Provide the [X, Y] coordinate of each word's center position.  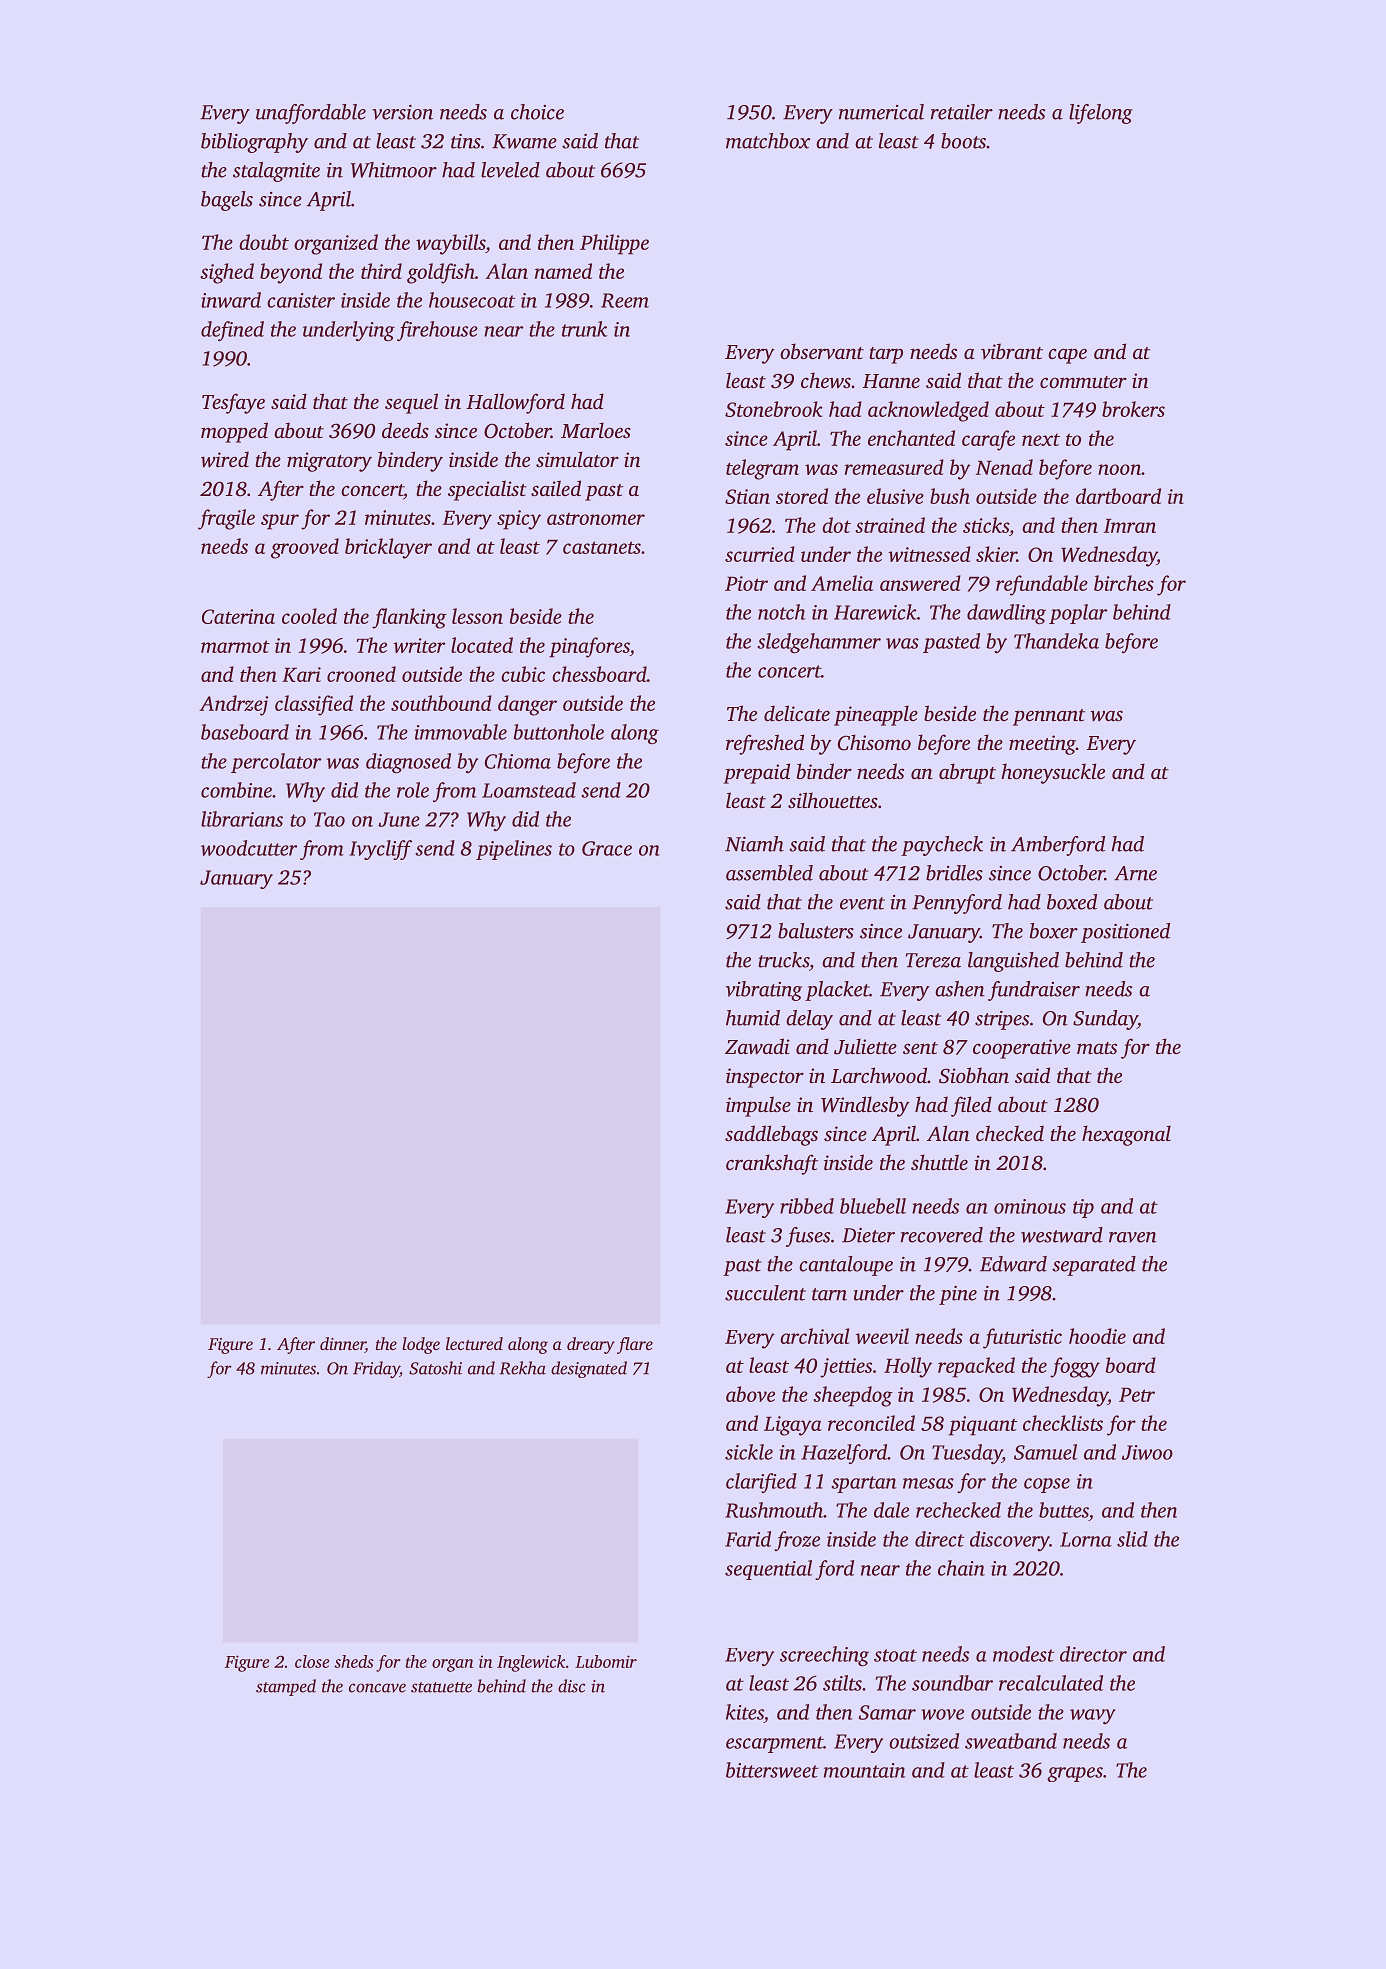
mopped [234, 432]
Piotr [746, 583]
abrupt [967, 773]
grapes [1075, 1774]
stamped [286, 1687]
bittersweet [772, 1770]
